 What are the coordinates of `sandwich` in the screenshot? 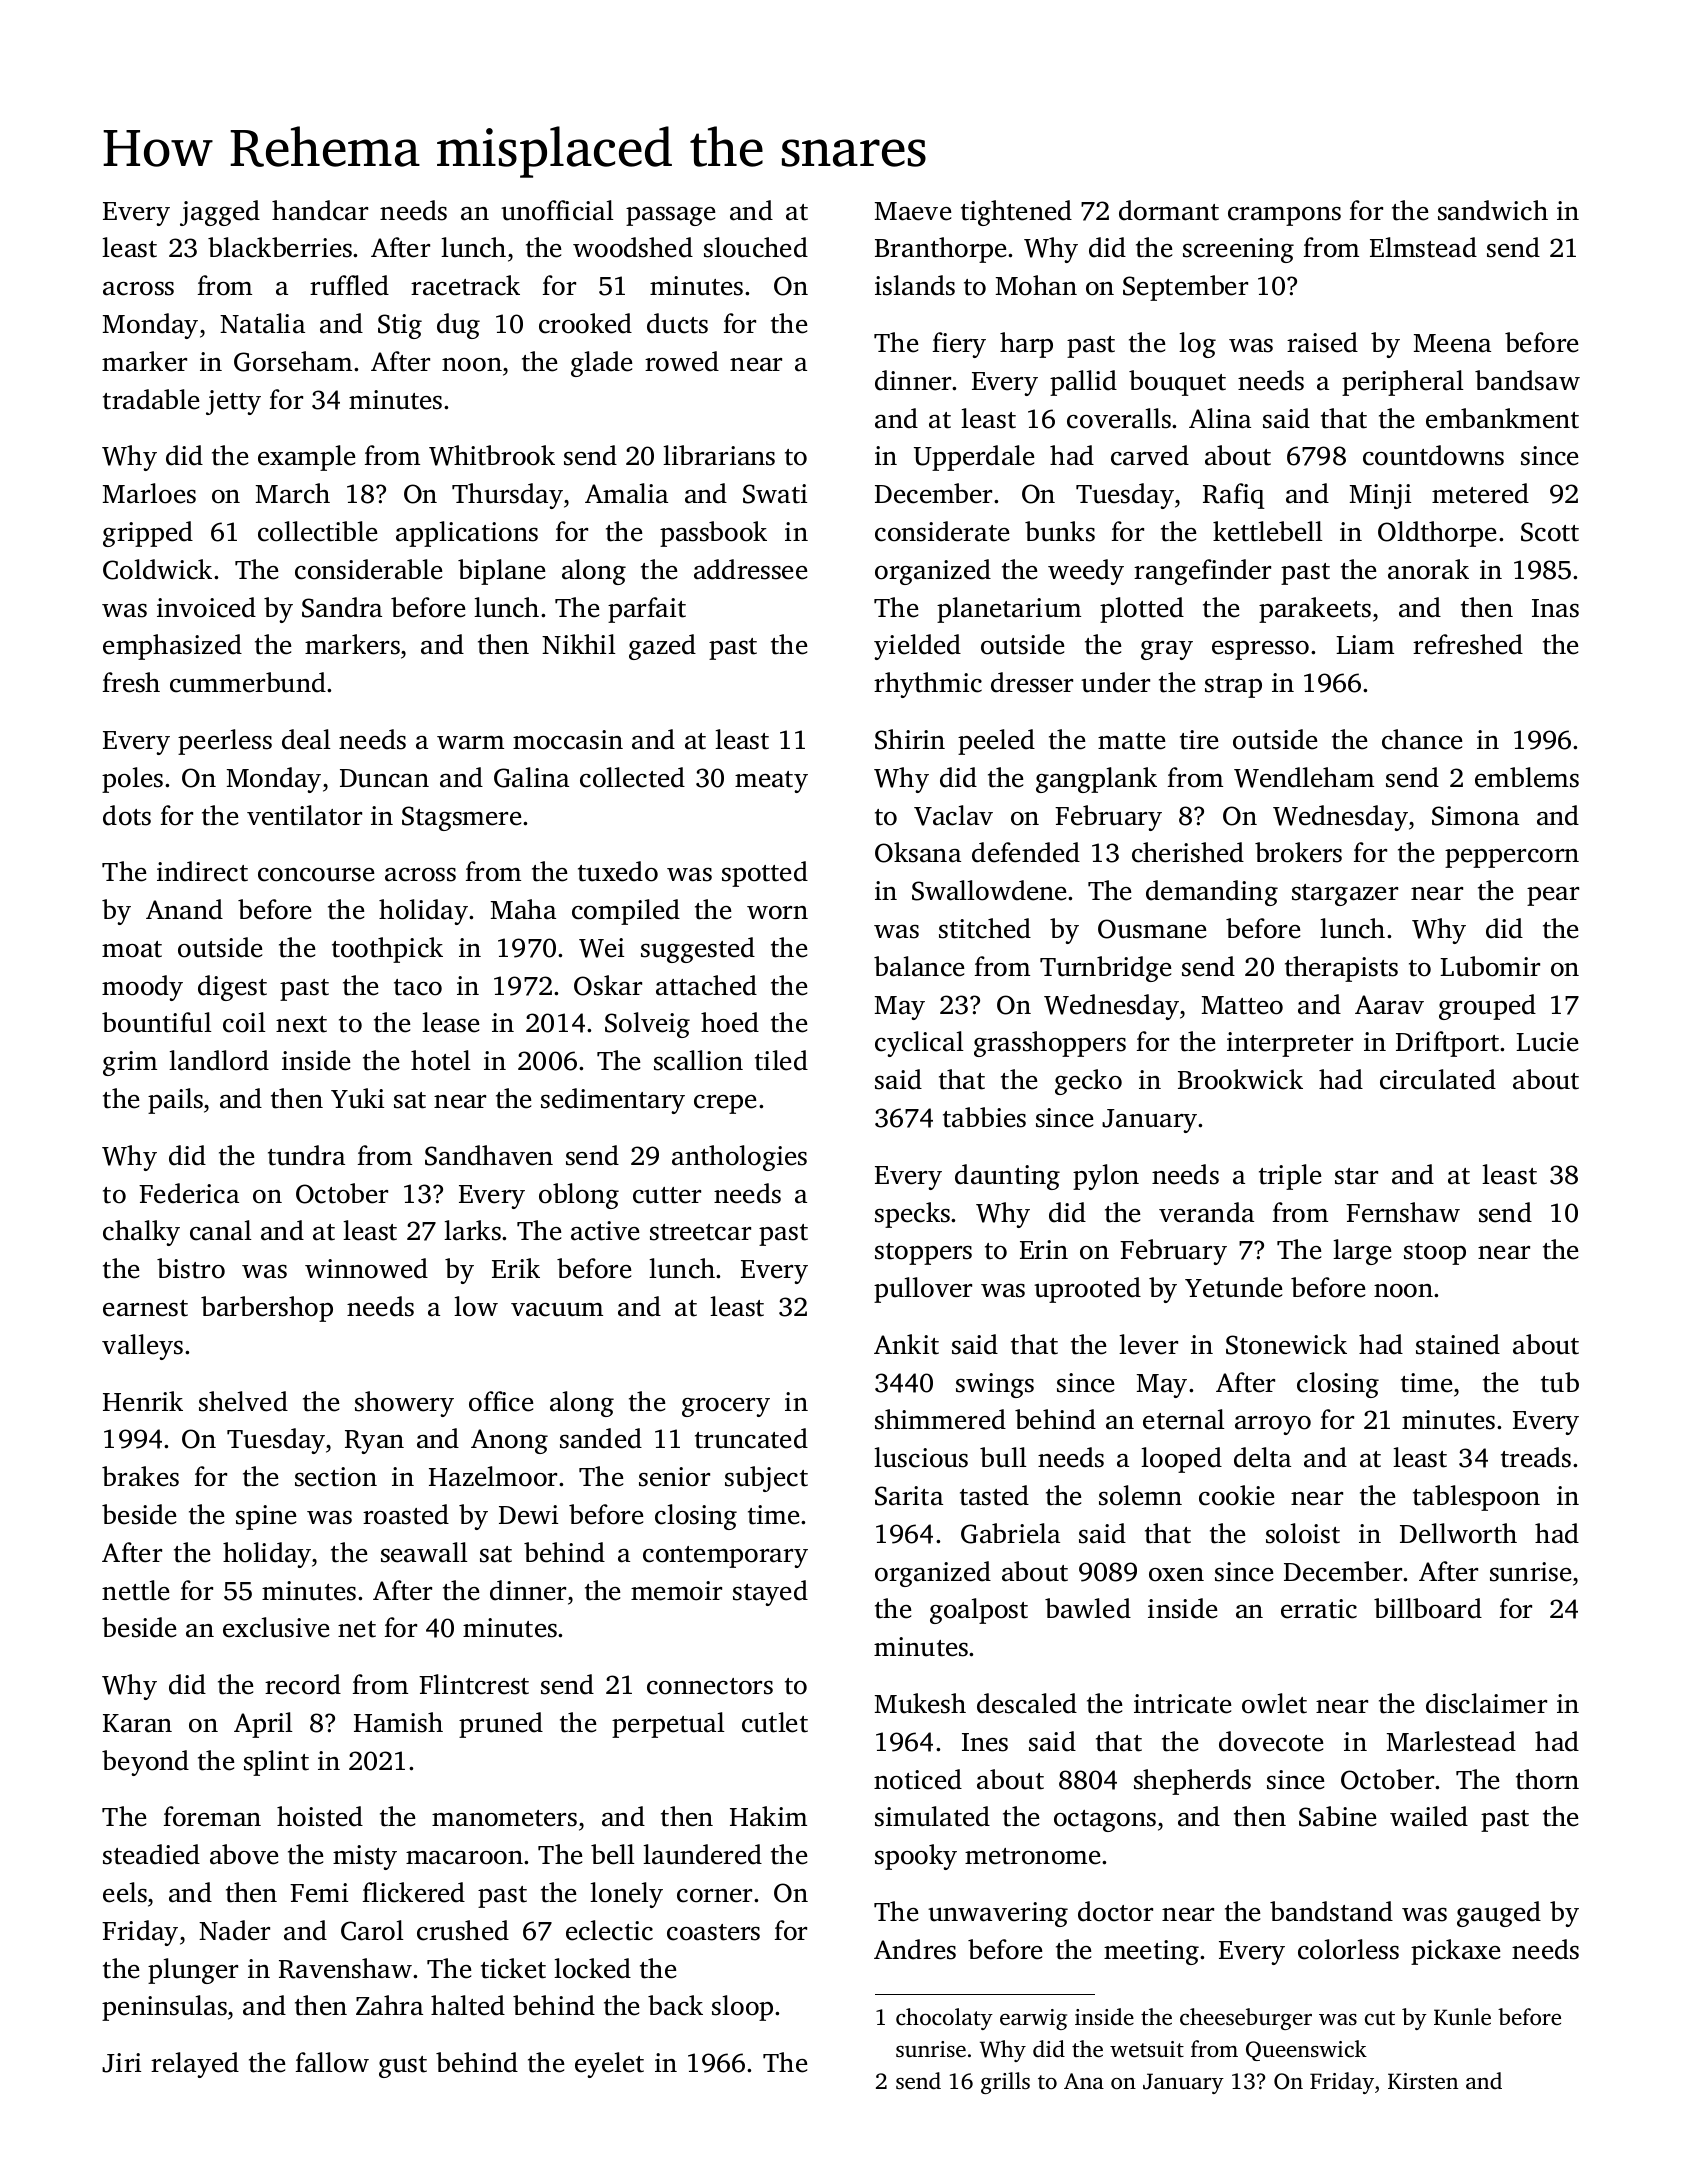 It's located at (1493, 210).
